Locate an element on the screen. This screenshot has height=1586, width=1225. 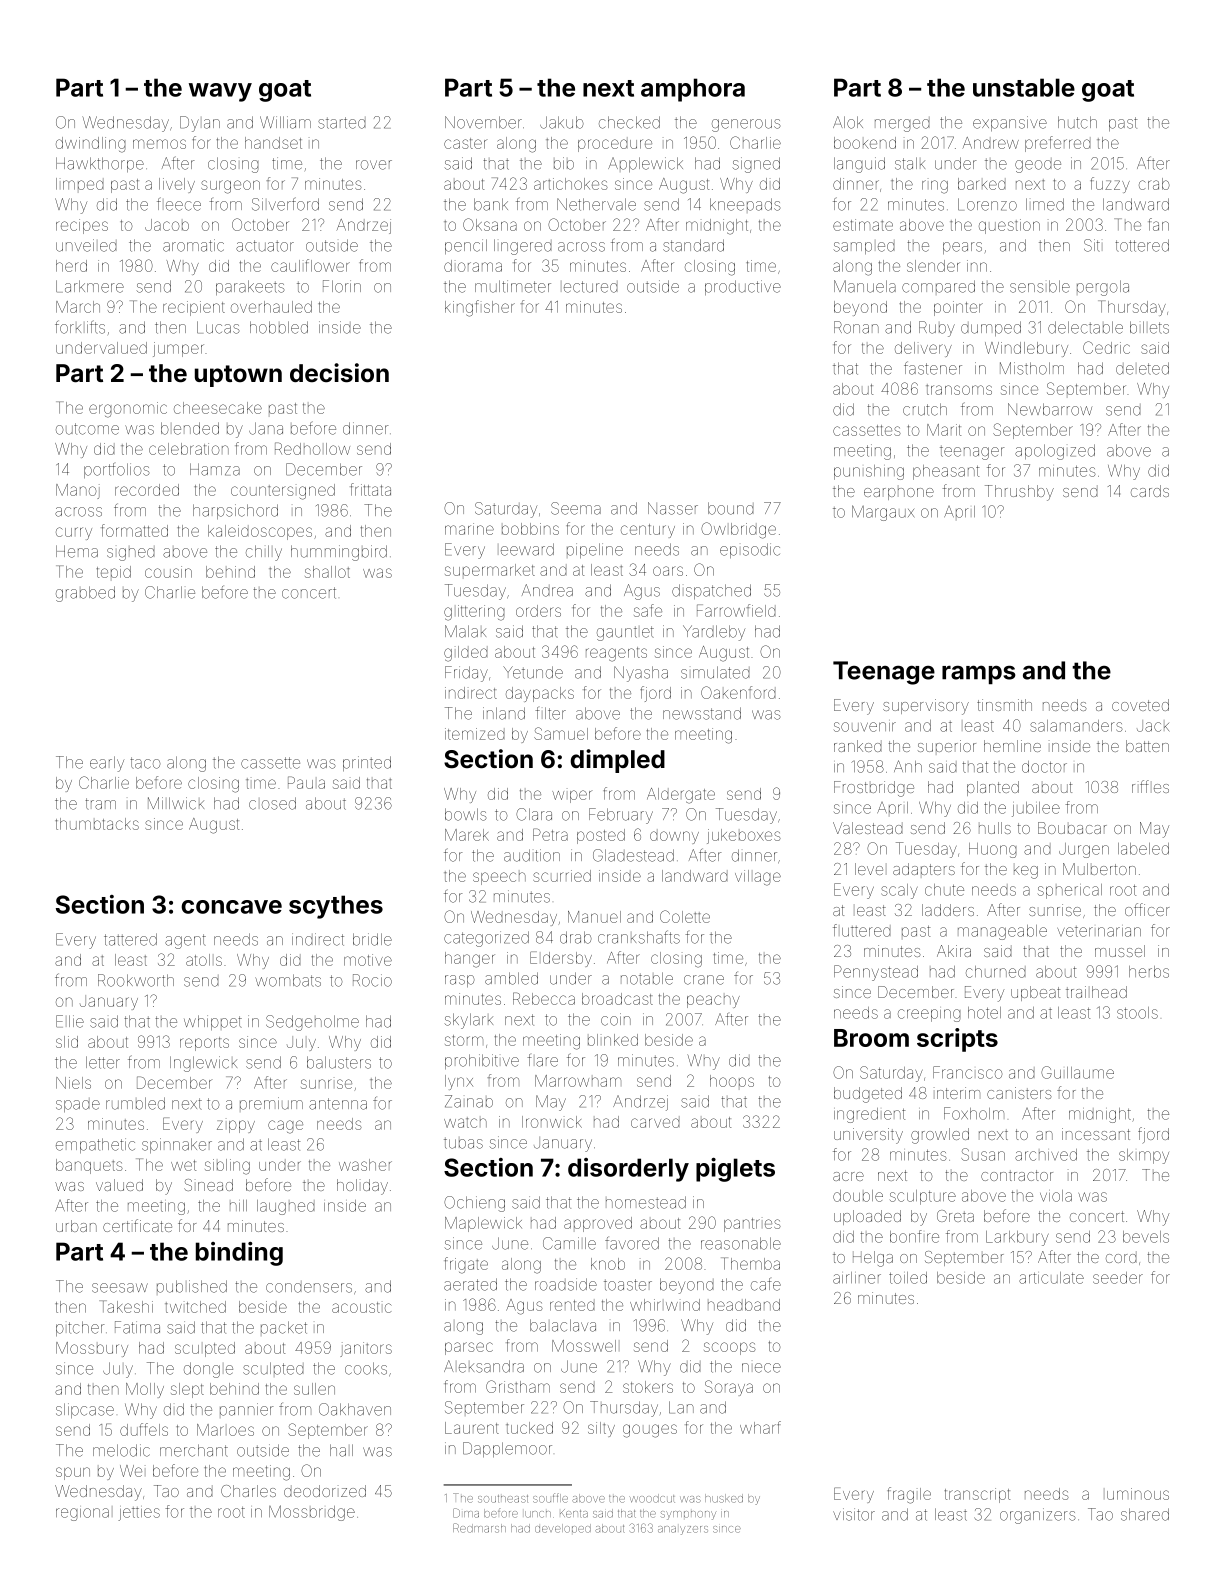
productive is located at coordinates (743, 287).
